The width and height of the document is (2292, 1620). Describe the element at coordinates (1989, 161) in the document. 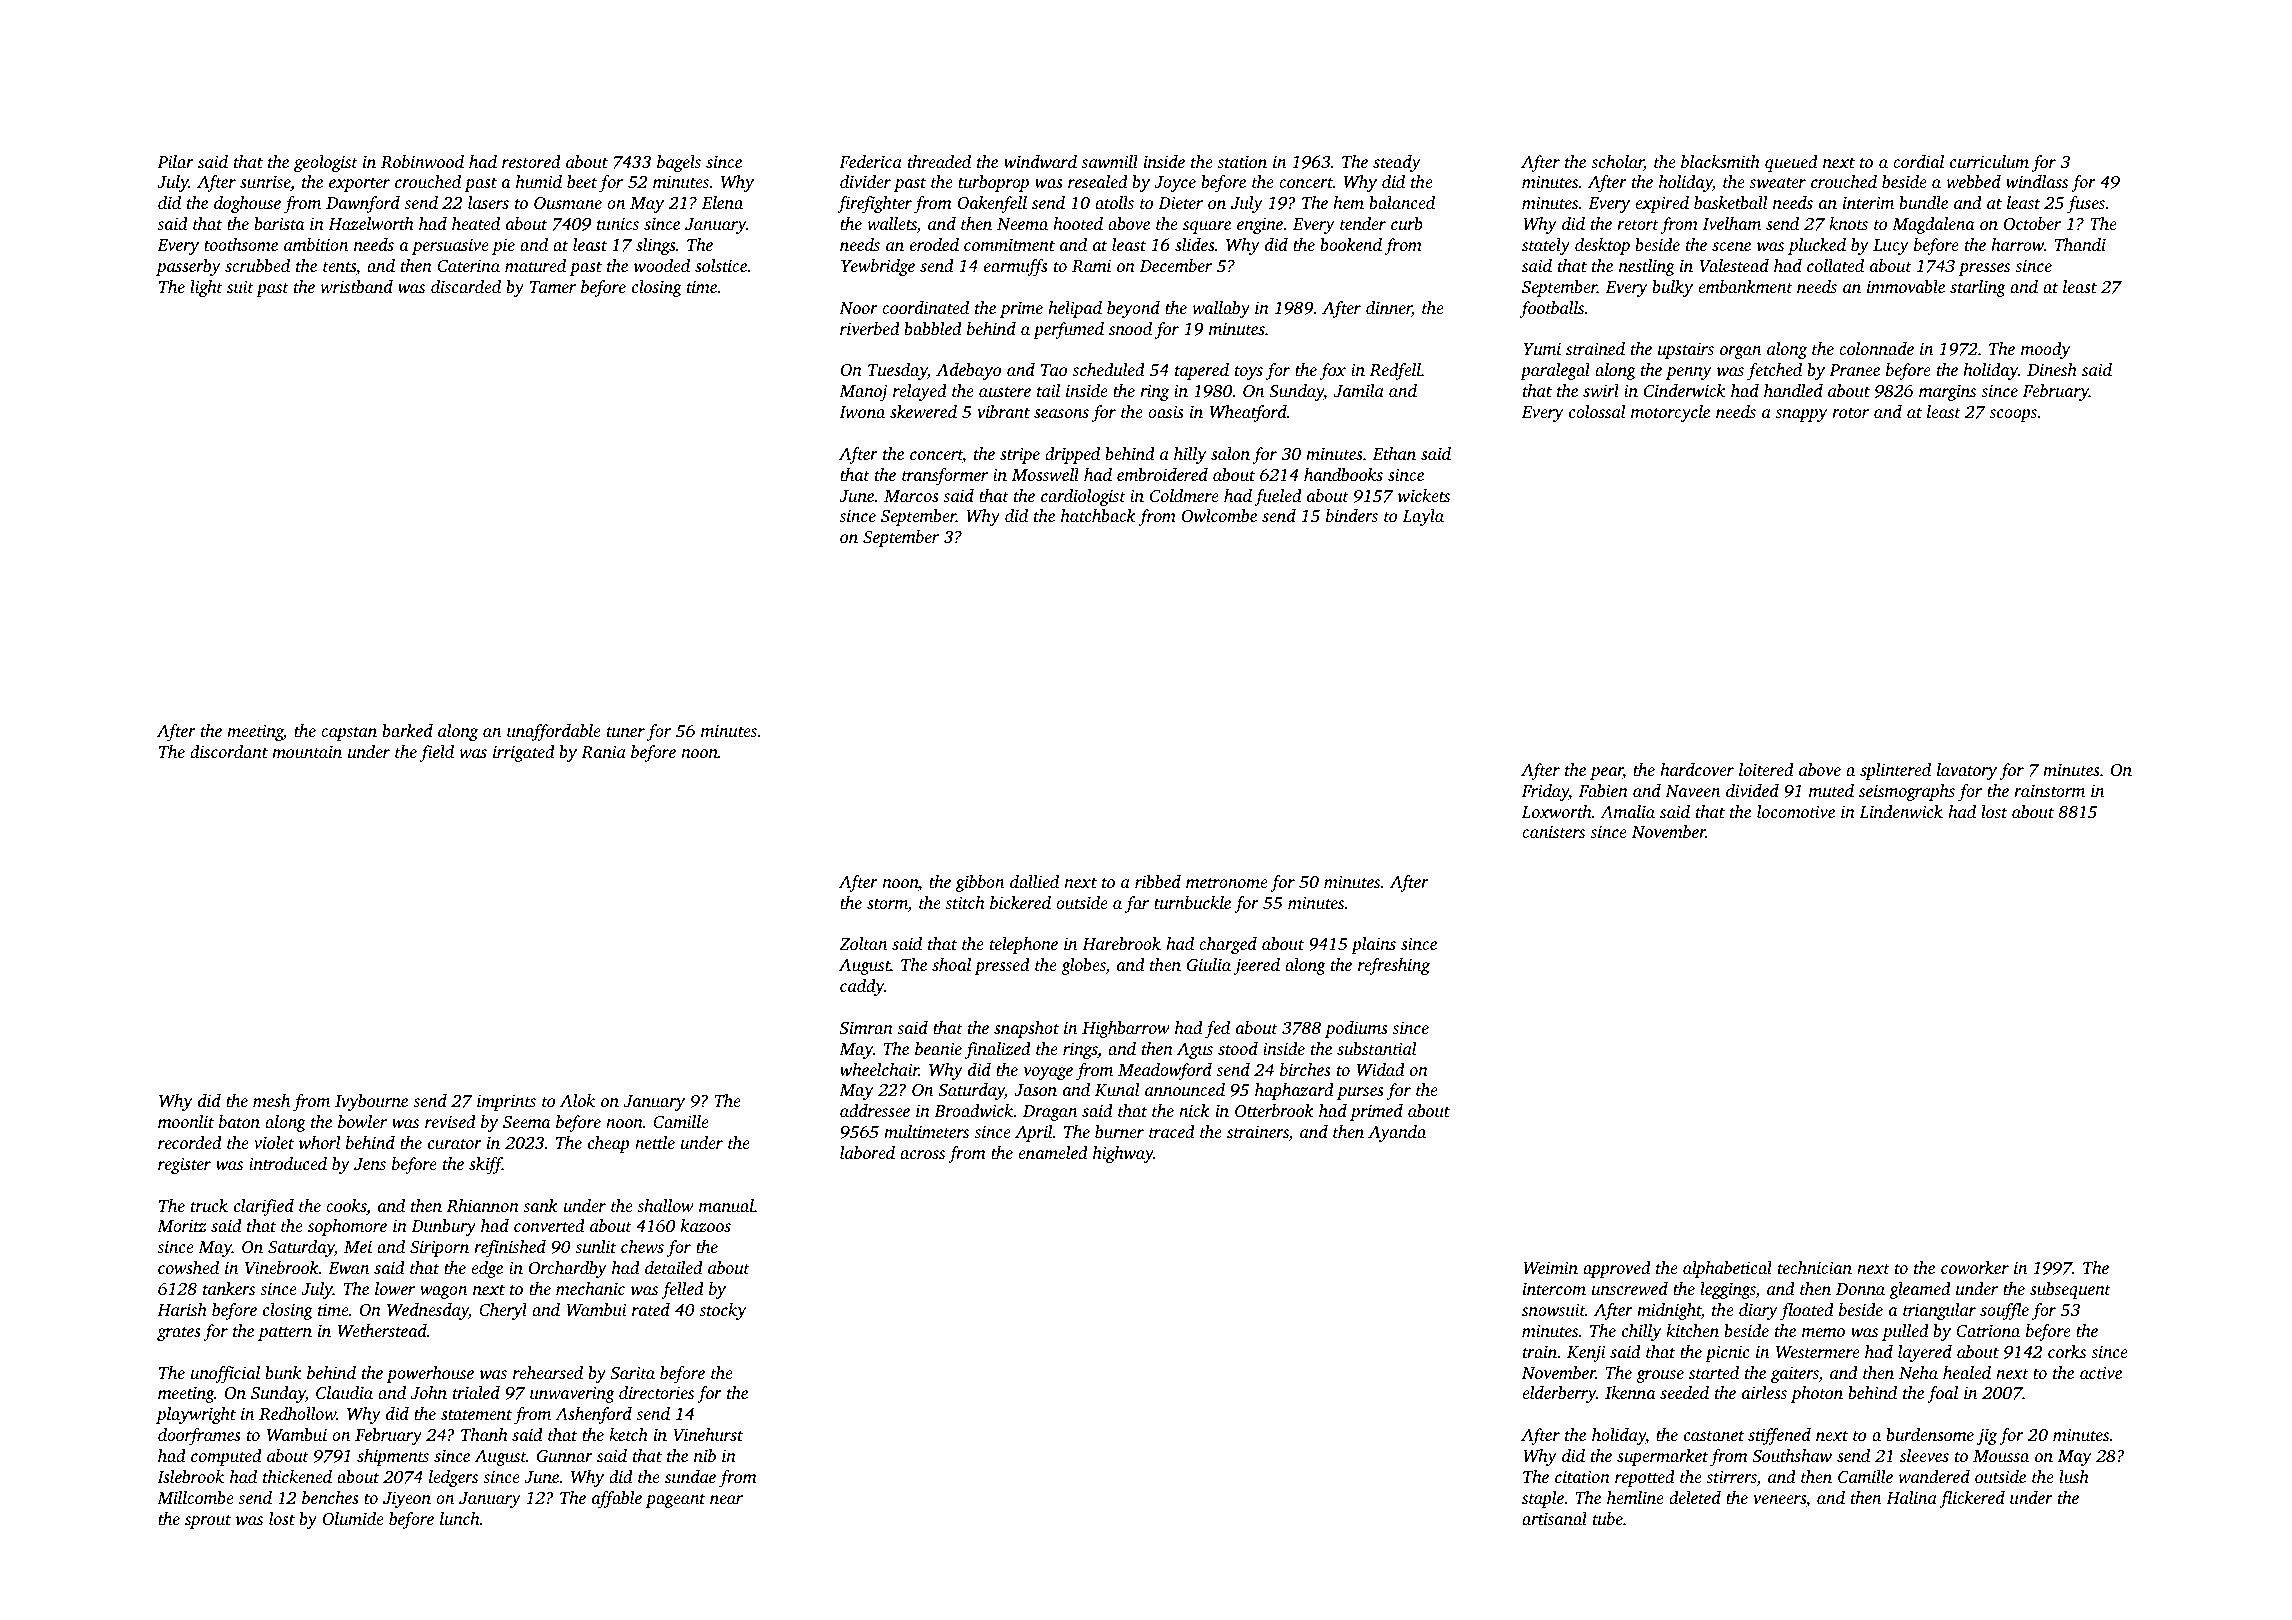

I see `curriculum` at that location.
